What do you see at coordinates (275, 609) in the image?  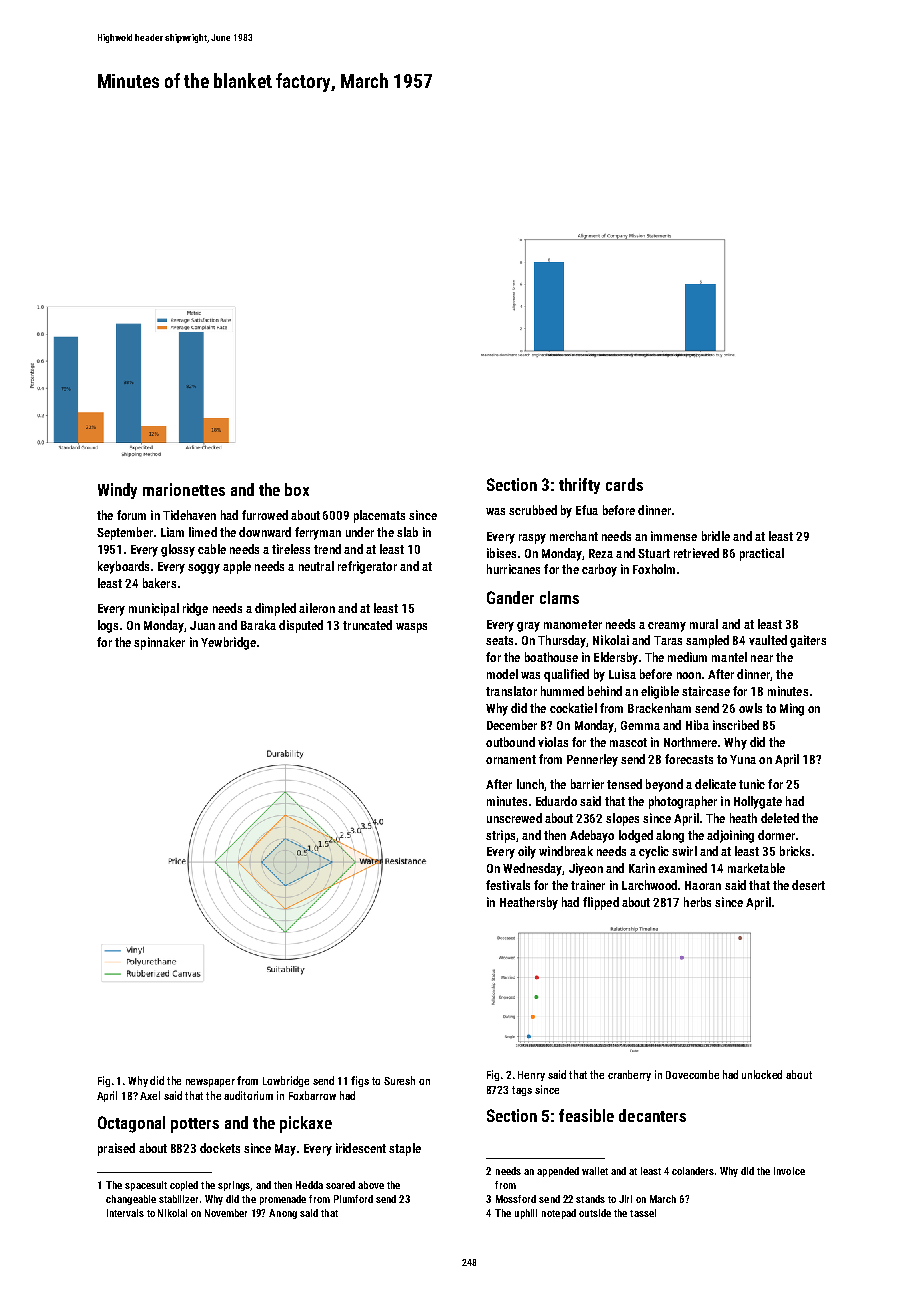 I see `dimpled` at bounding box center [275, 609].
